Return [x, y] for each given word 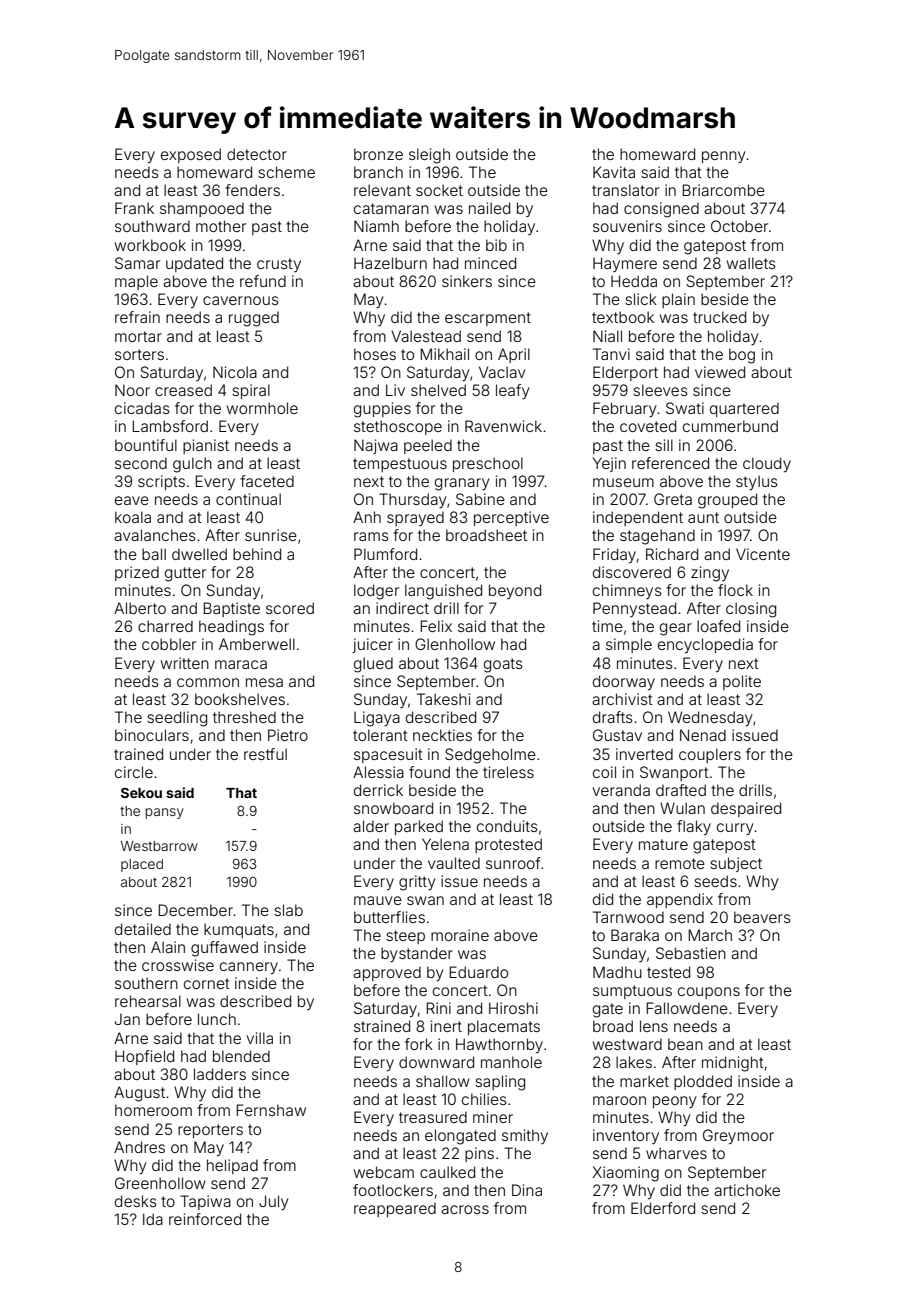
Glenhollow [455, 644]
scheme [286, 172]
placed [142, 865]
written [185, 663]
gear [676, 629]
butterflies [389, 917]
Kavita [614, 172]
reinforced [205, 1219]
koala [133, 517]
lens [654, 1026]
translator [625, 190]
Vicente [763, 554]
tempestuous [400, 465]
